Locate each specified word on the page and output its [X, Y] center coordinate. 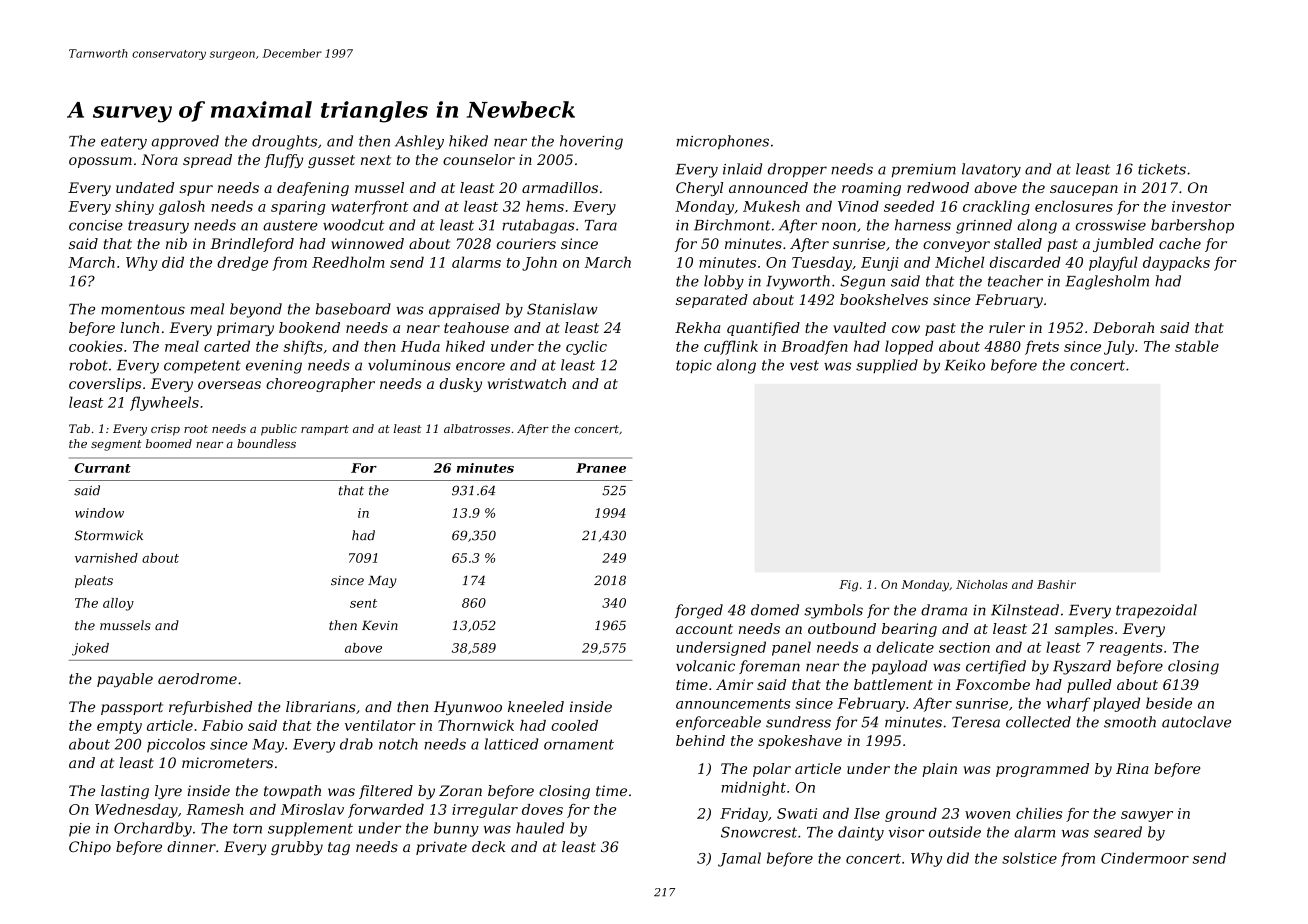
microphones [722, 142]
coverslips [105, 385]
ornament [579, 744]
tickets [1162, 169]
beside [1169, 703]
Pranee [601, 468]
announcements [733, 704]
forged [699, 611]
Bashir [1056, 584]
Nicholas [982, 584]
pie [79, 830]
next [376, 160]
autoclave [1196, 722]
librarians [321, 706]
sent [363, 603]
